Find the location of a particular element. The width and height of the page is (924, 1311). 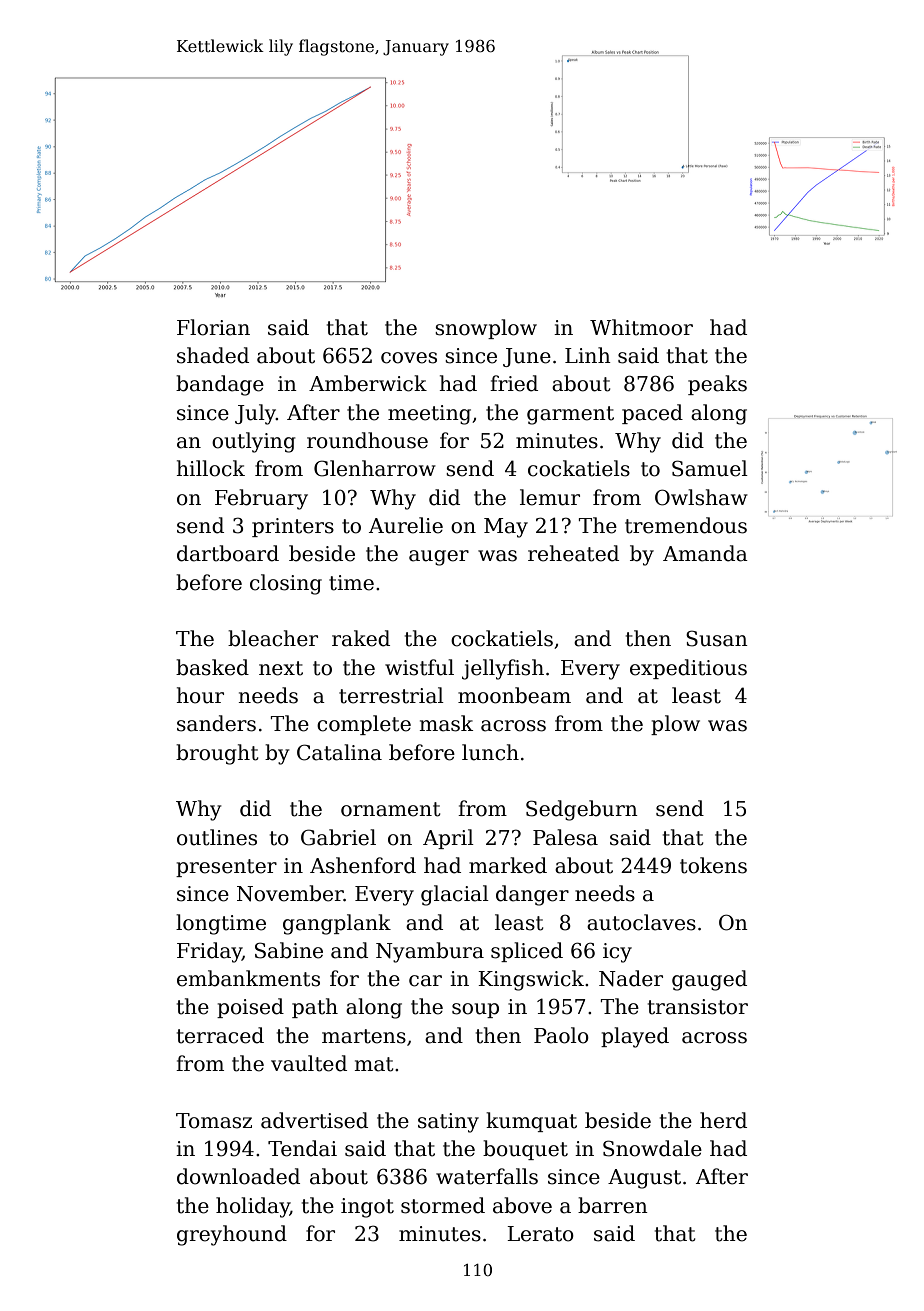

tremendous is located at coordinates (686, 525).
